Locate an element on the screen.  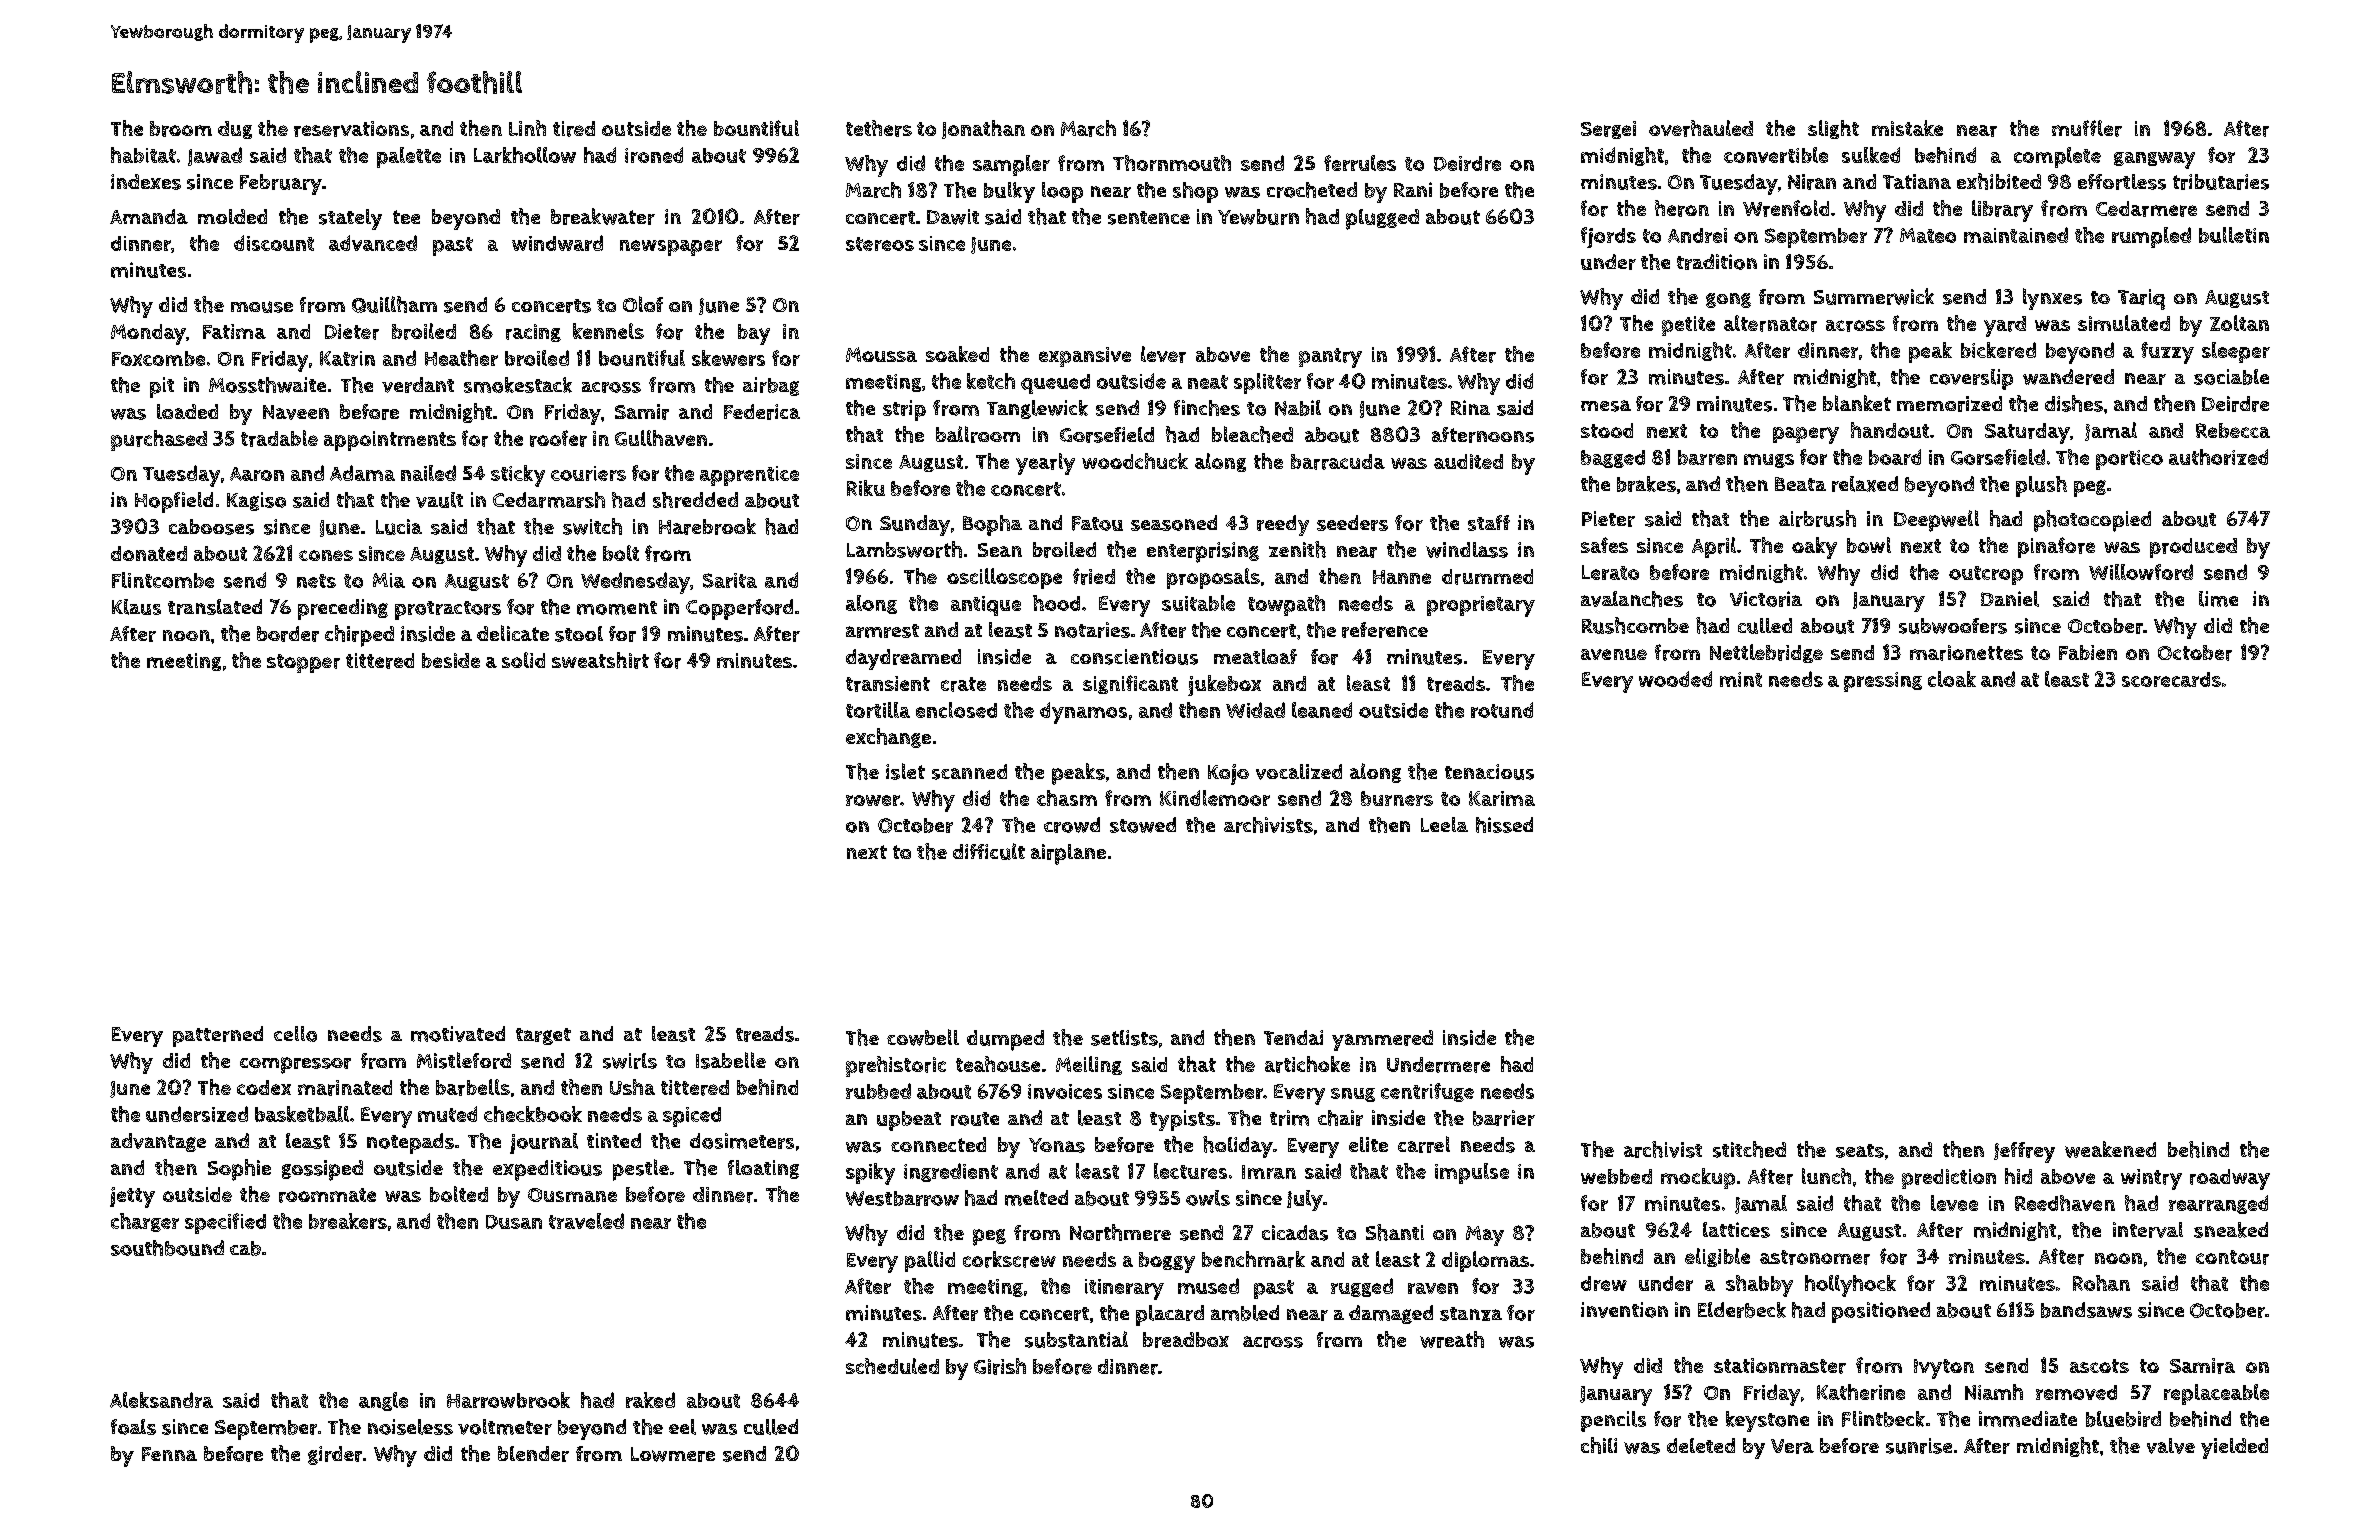
muffler is located at coordinates (2087, 128).
